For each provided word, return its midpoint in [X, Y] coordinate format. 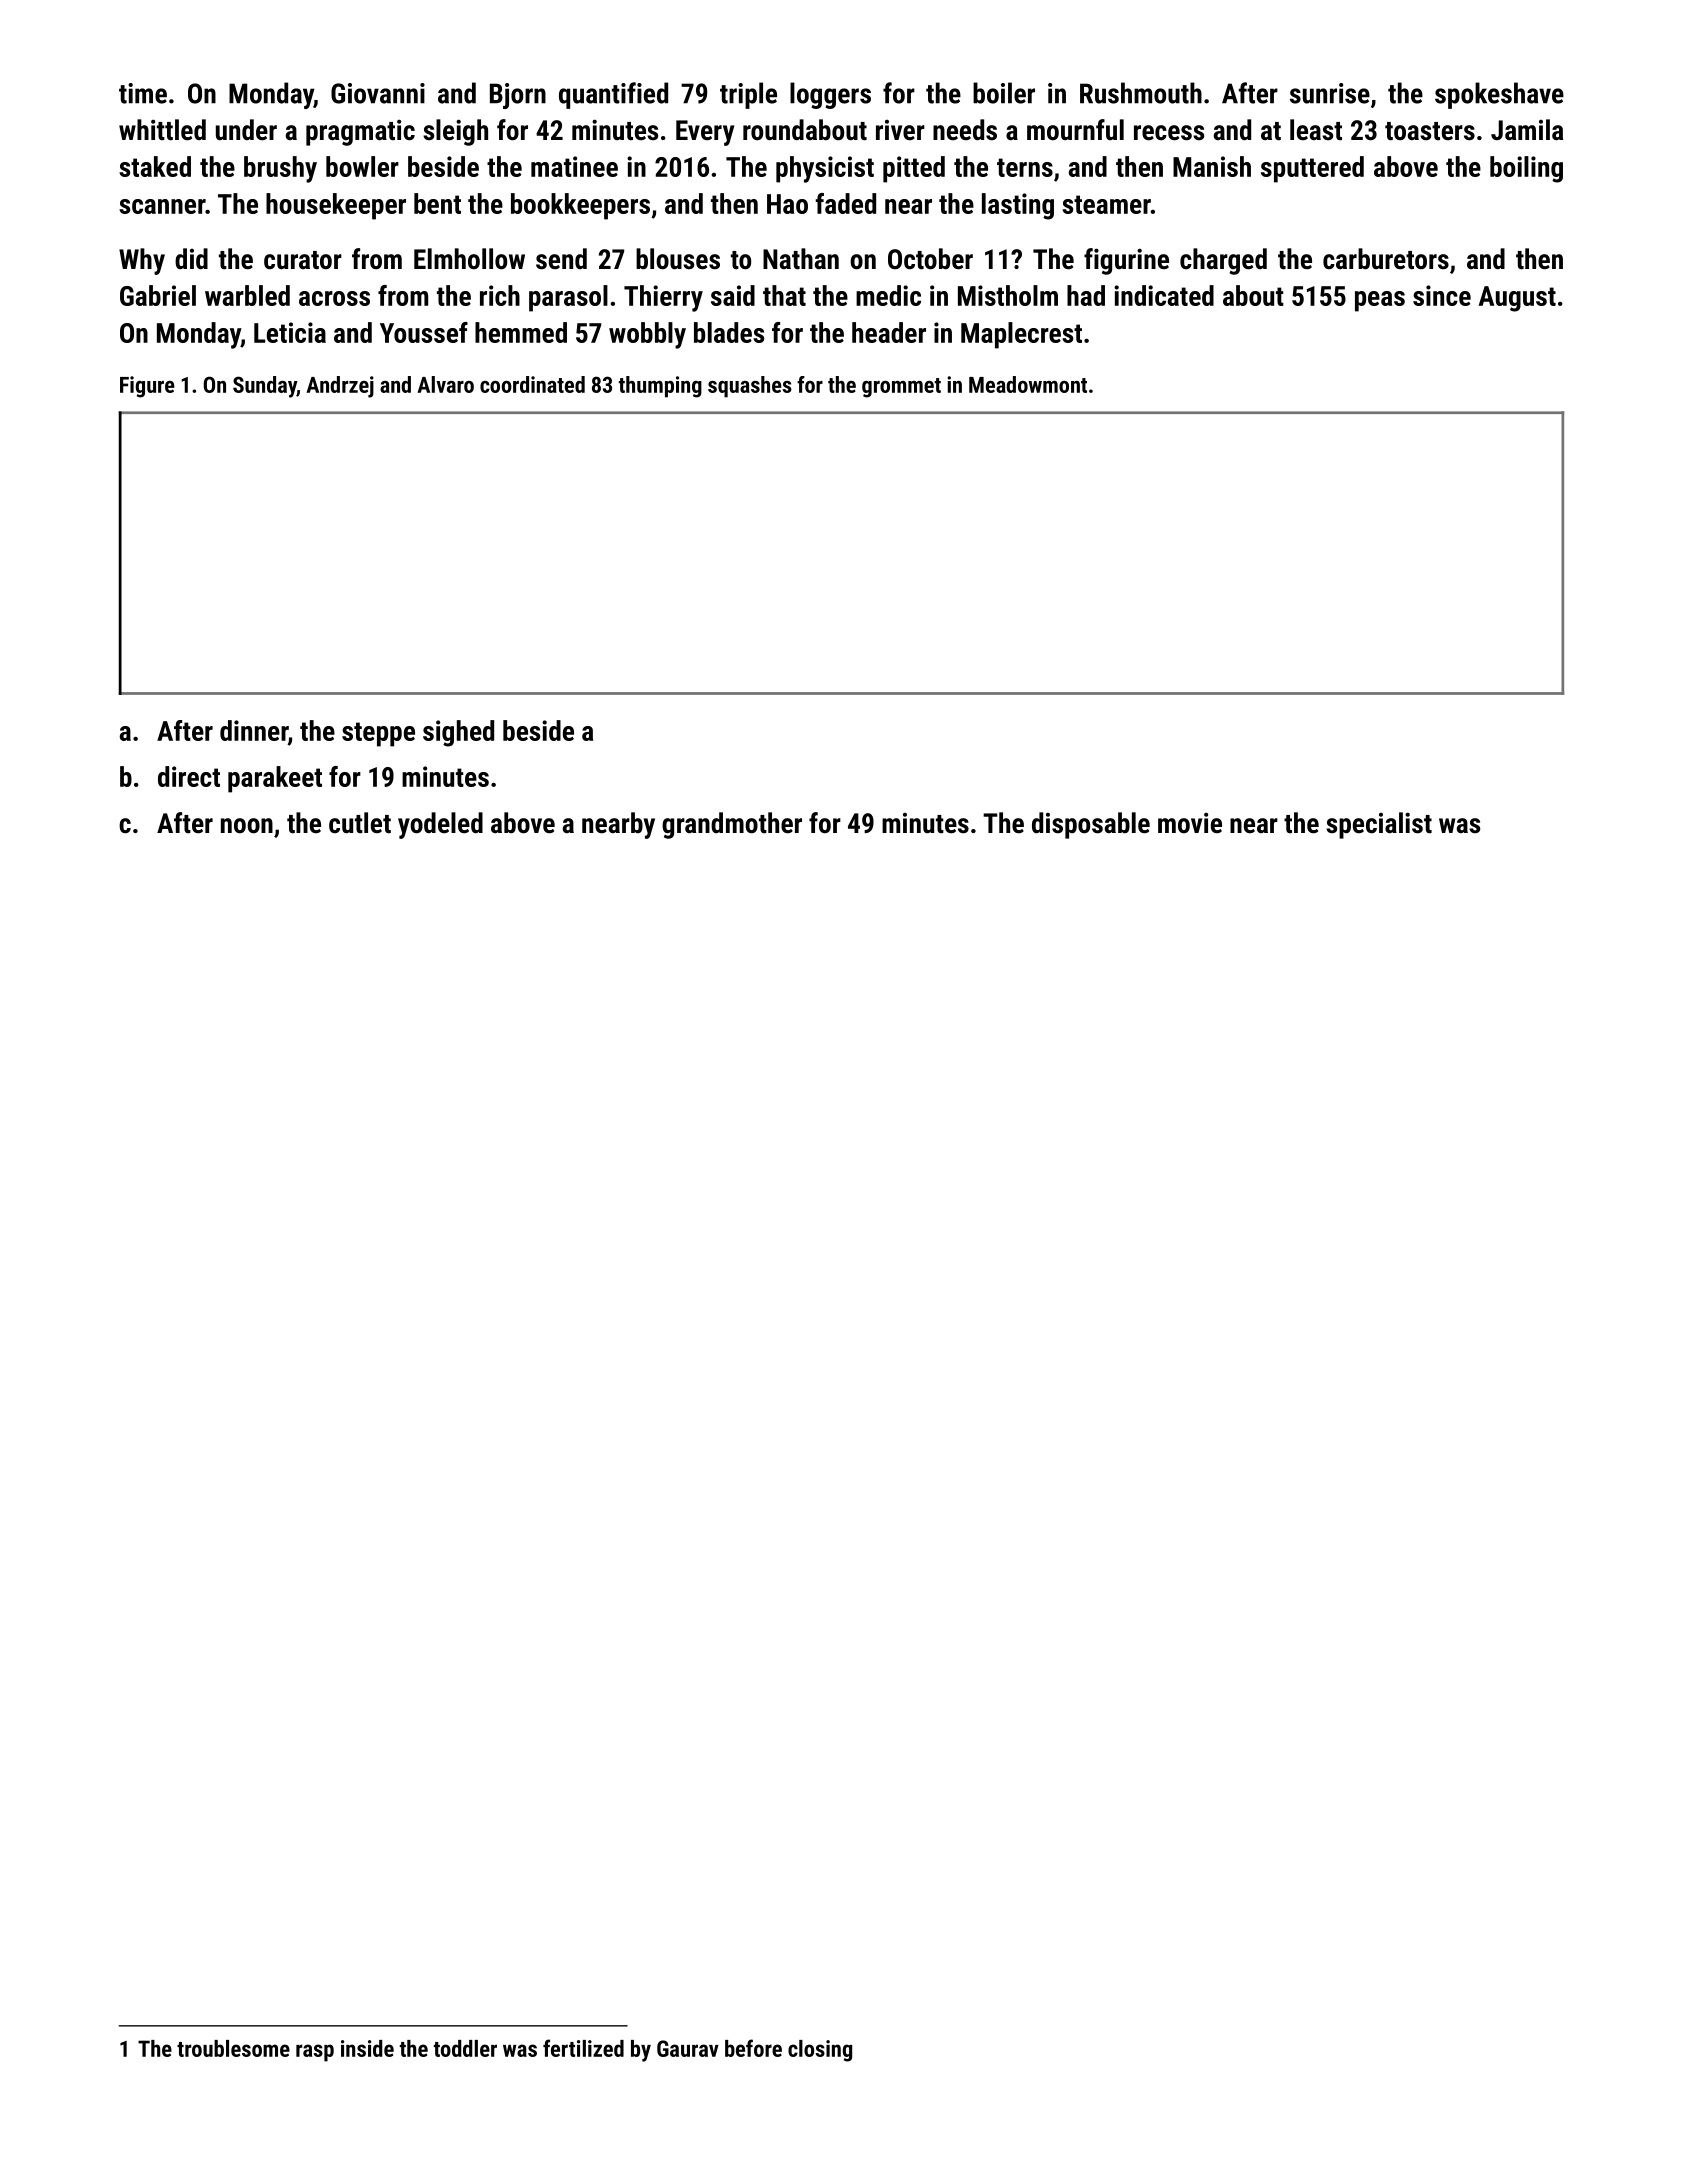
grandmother [732, 825]
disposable [1091, 825]
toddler [465, 2048]
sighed [458, 733]
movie [1190, 823]
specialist [1379, 825]
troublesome [233, 2048]
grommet [901, 388]
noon [247, 826]
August [1517, 299]
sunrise [1330, 93]
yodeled [440, 825]
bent [437, 203]
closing [820, 2051]
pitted [914, 169]
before [753, 2048]
